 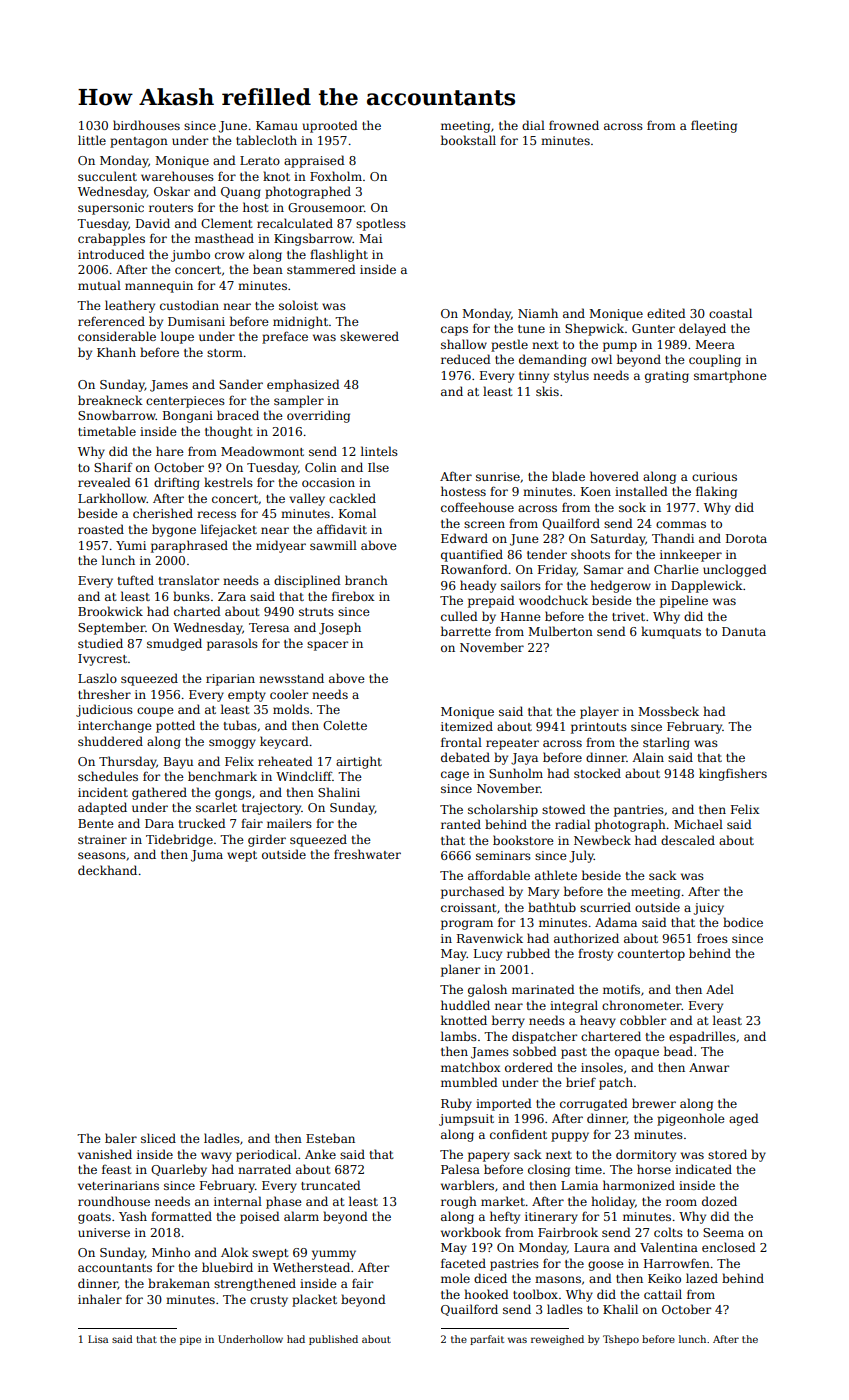 I want to click on brakeman, so click(x=179, y=1283).
